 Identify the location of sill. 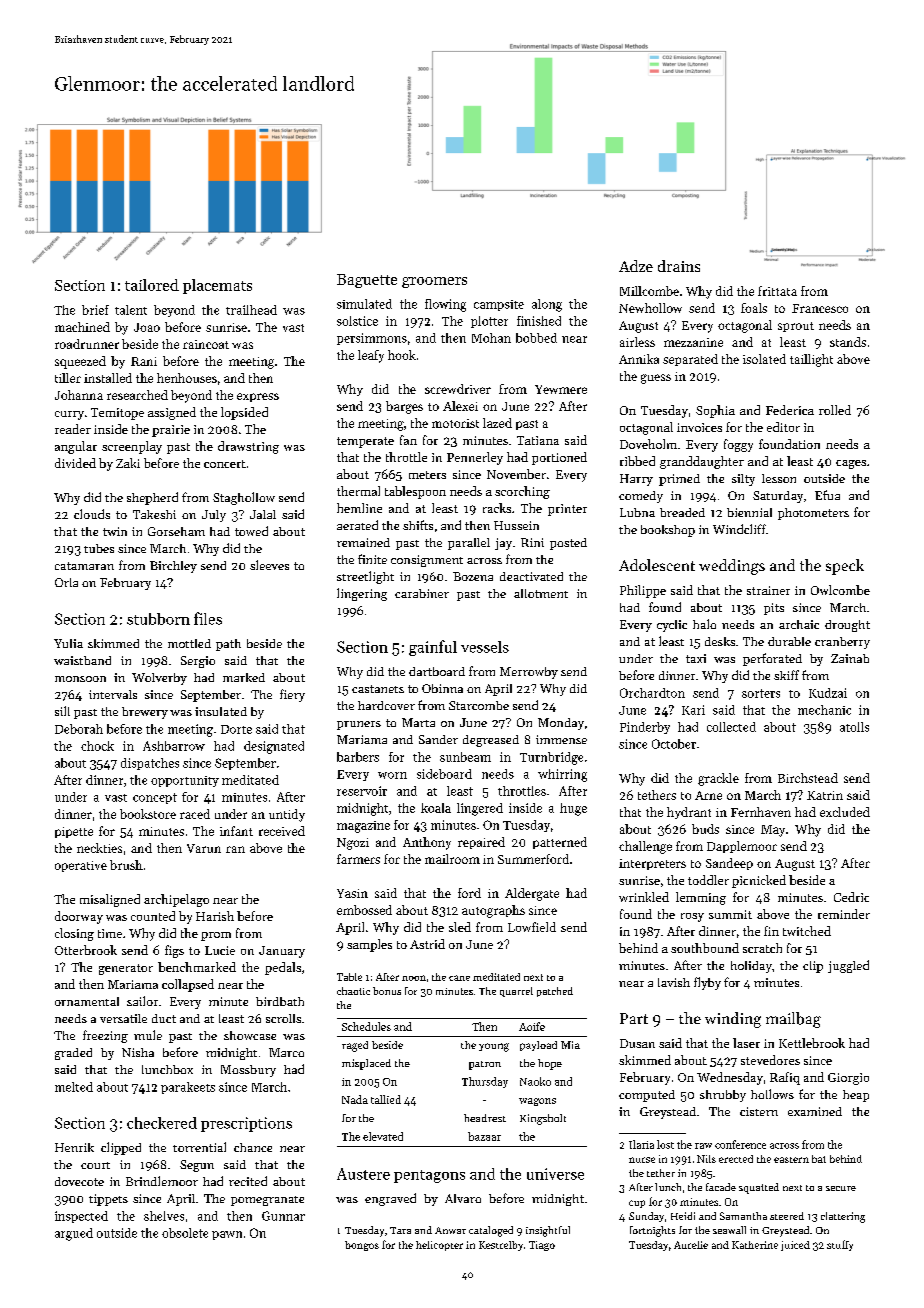
(62, 711).
